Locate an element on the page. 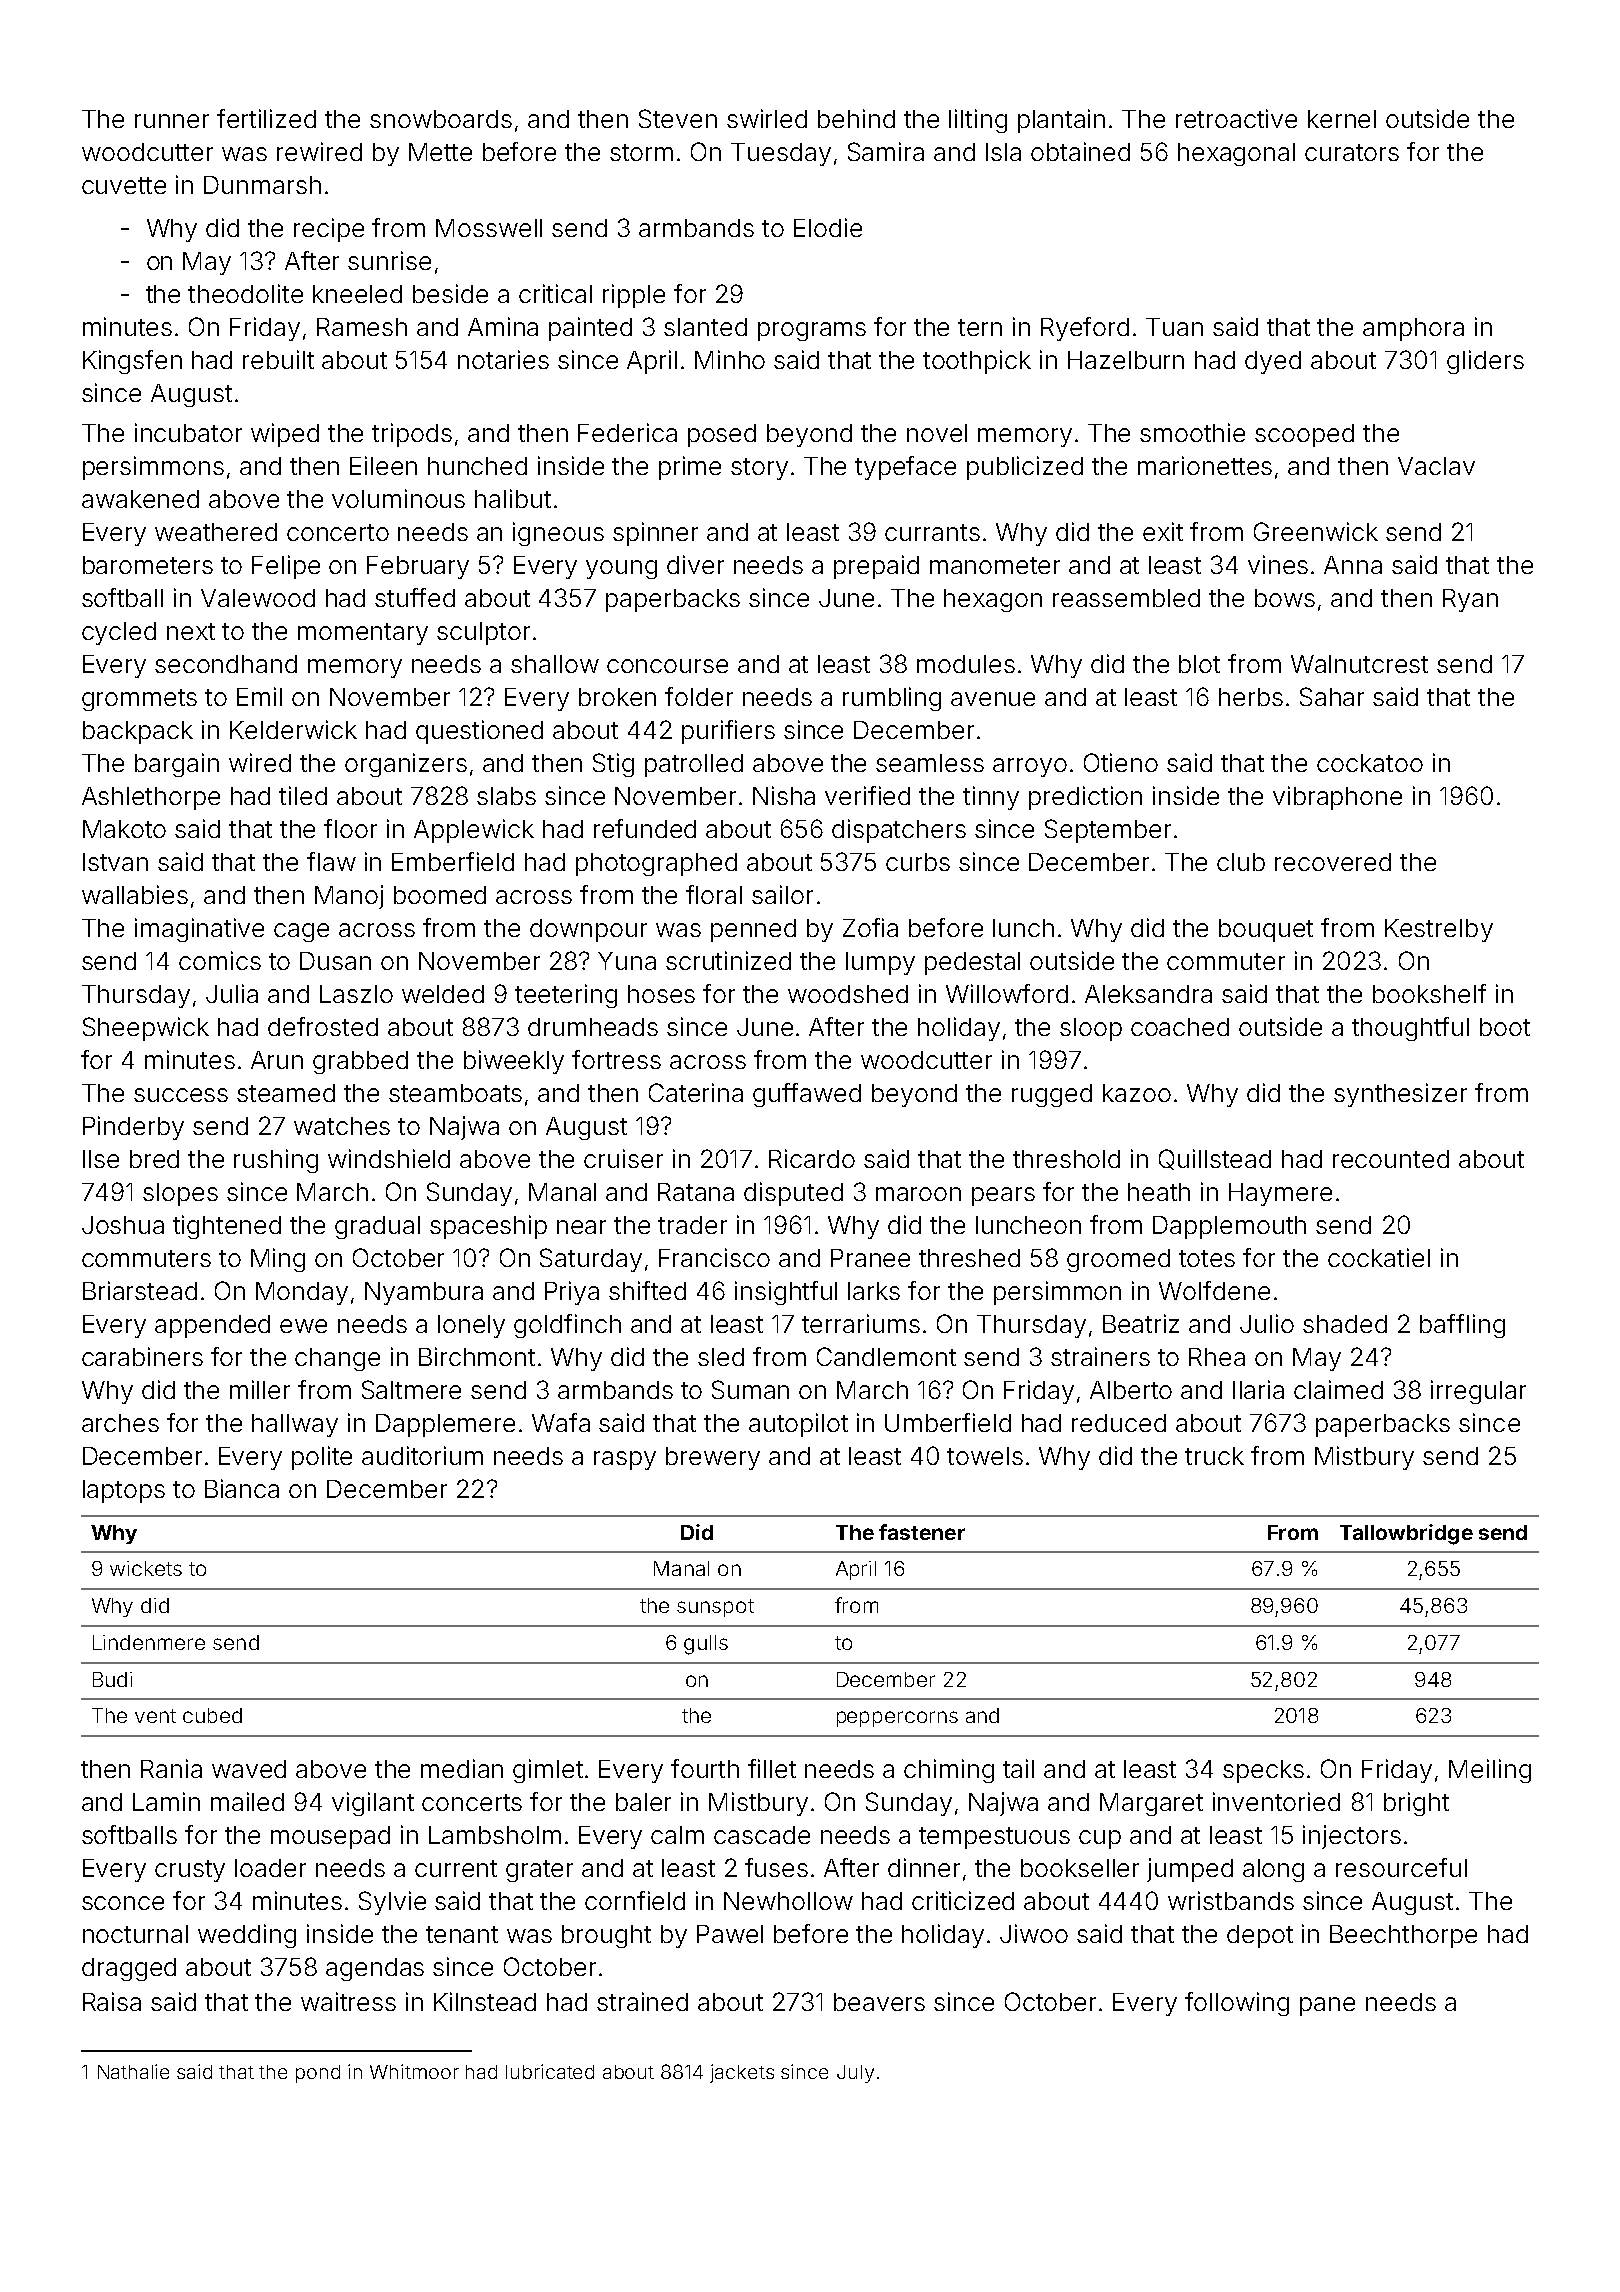 The width and height of the page is (1620, 2292). runner is located at coordinates (172, 121).
